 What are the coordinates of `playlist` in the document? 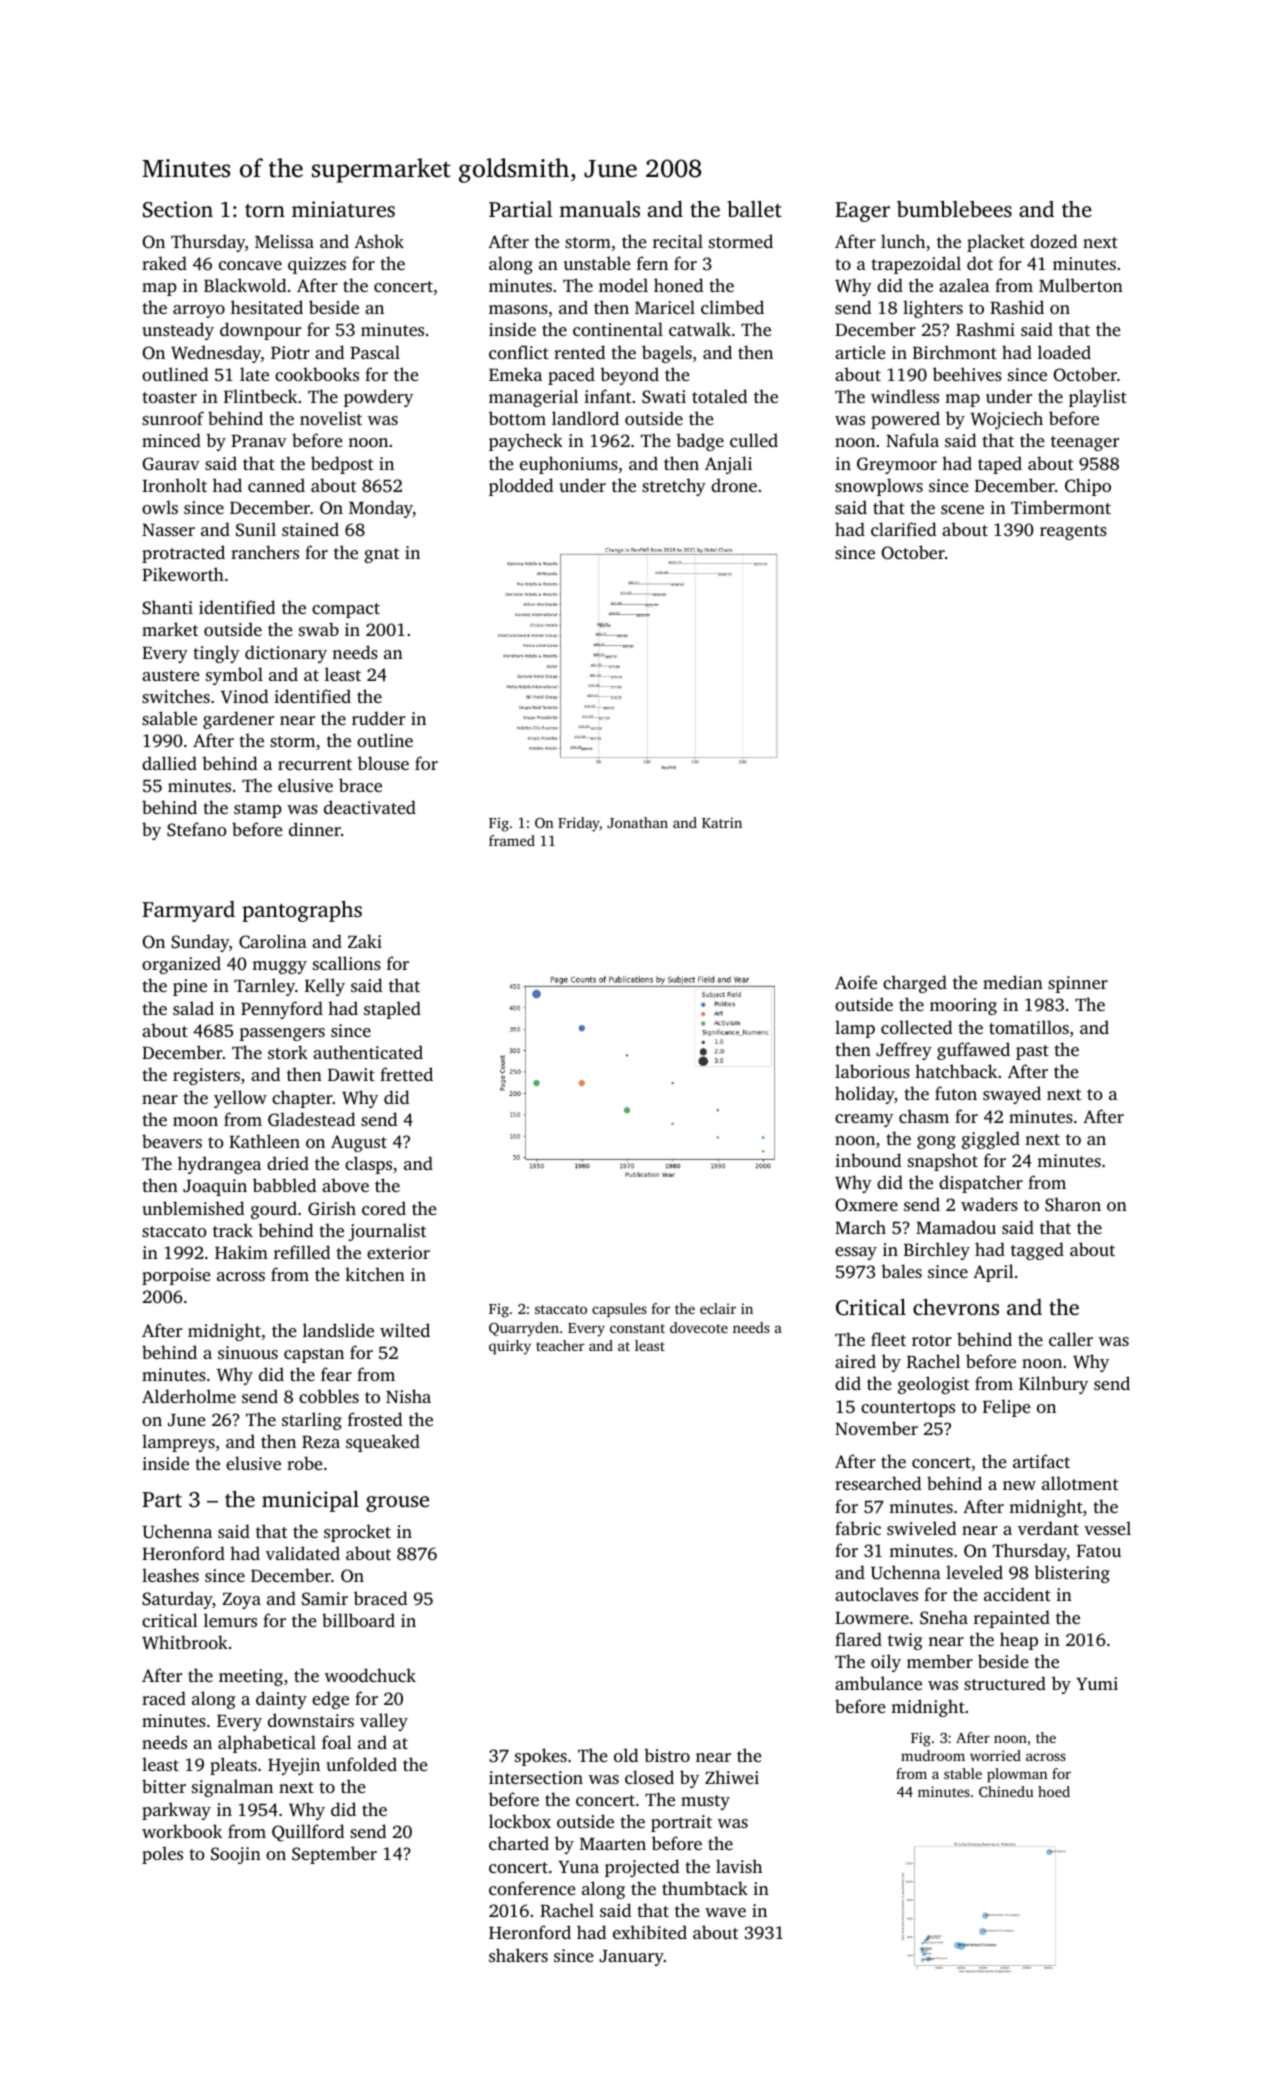 It's located at (1098, 398).
